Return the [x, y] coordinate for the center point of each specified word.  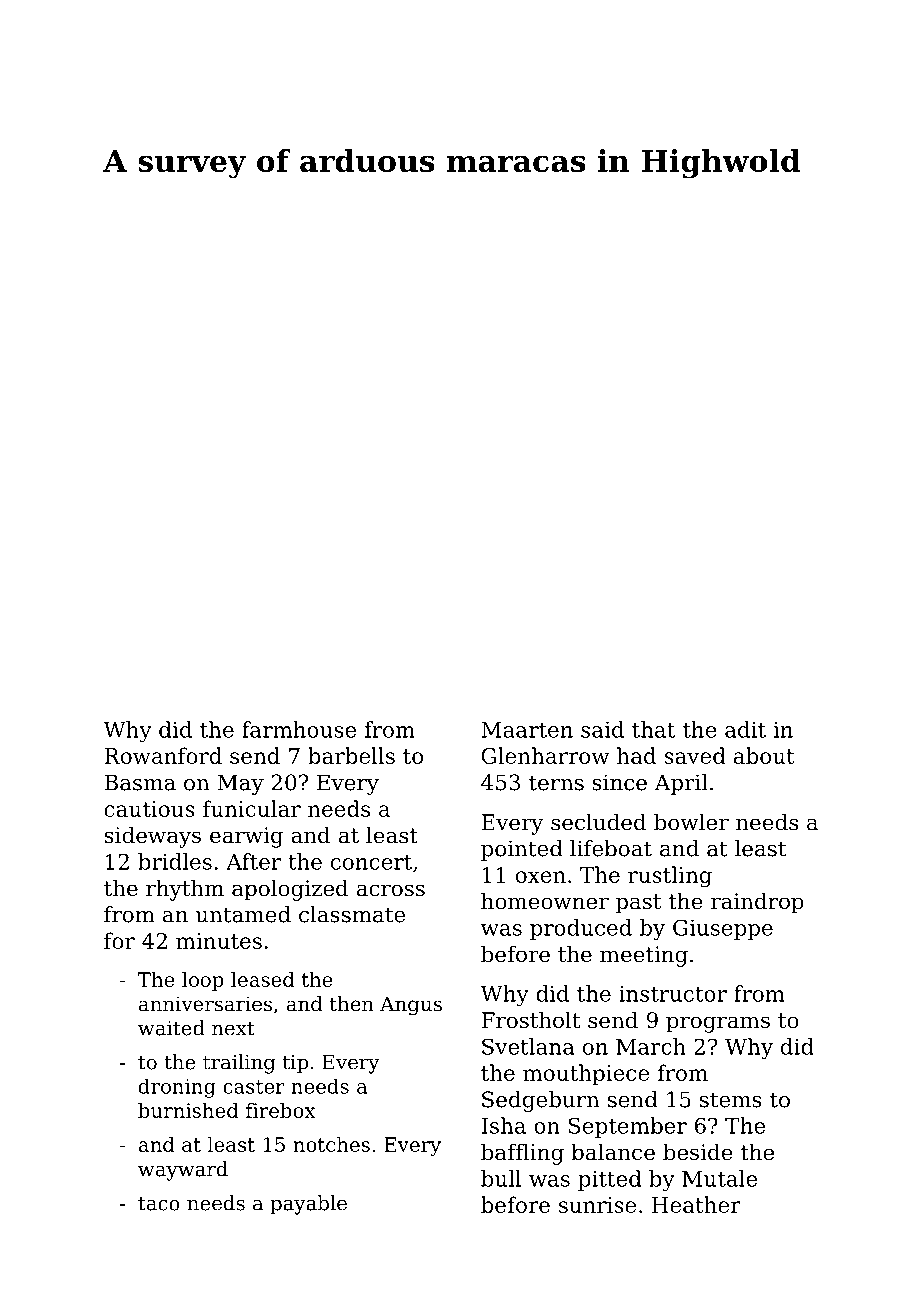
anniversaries [205, 1004]
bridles [175, 861]
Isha [503, 1125]
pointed [522, 850]
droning [177, 1088]
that [653, 729]
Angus [411, 1006]
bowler [691, 822]
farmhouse [299, 729]
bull [501, 1178]
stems [731, 1100]
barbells [351, 755]
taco [159, 1204]
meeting [644, 956]
